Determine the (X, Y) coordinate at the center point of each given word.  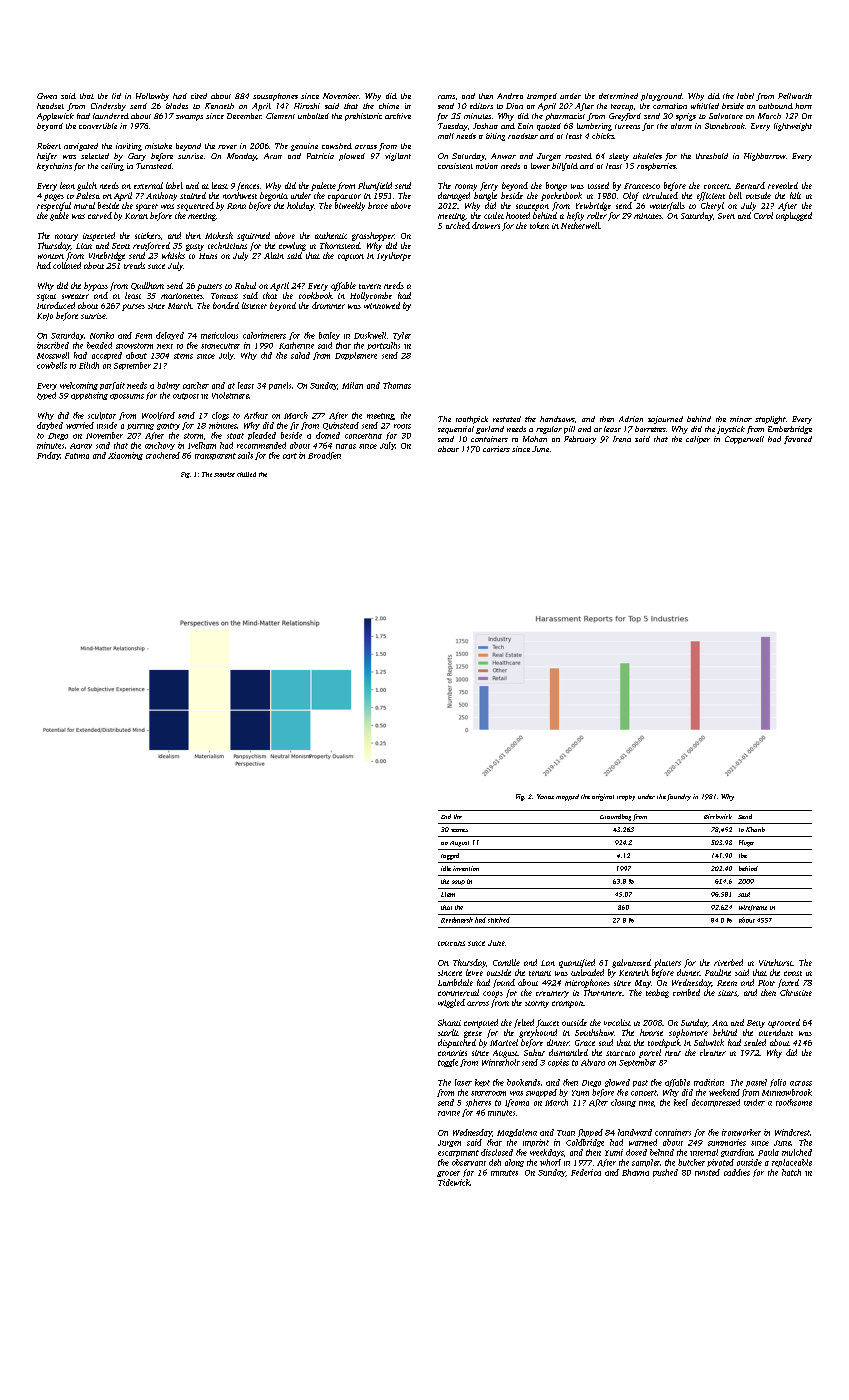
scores (459, 830)
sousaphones (275, 97)
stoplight (770, 420)
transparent (215, 456)
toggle (448, 1063)
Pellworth (795, 96)
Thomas (397, 385)
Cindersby (108, 107)
